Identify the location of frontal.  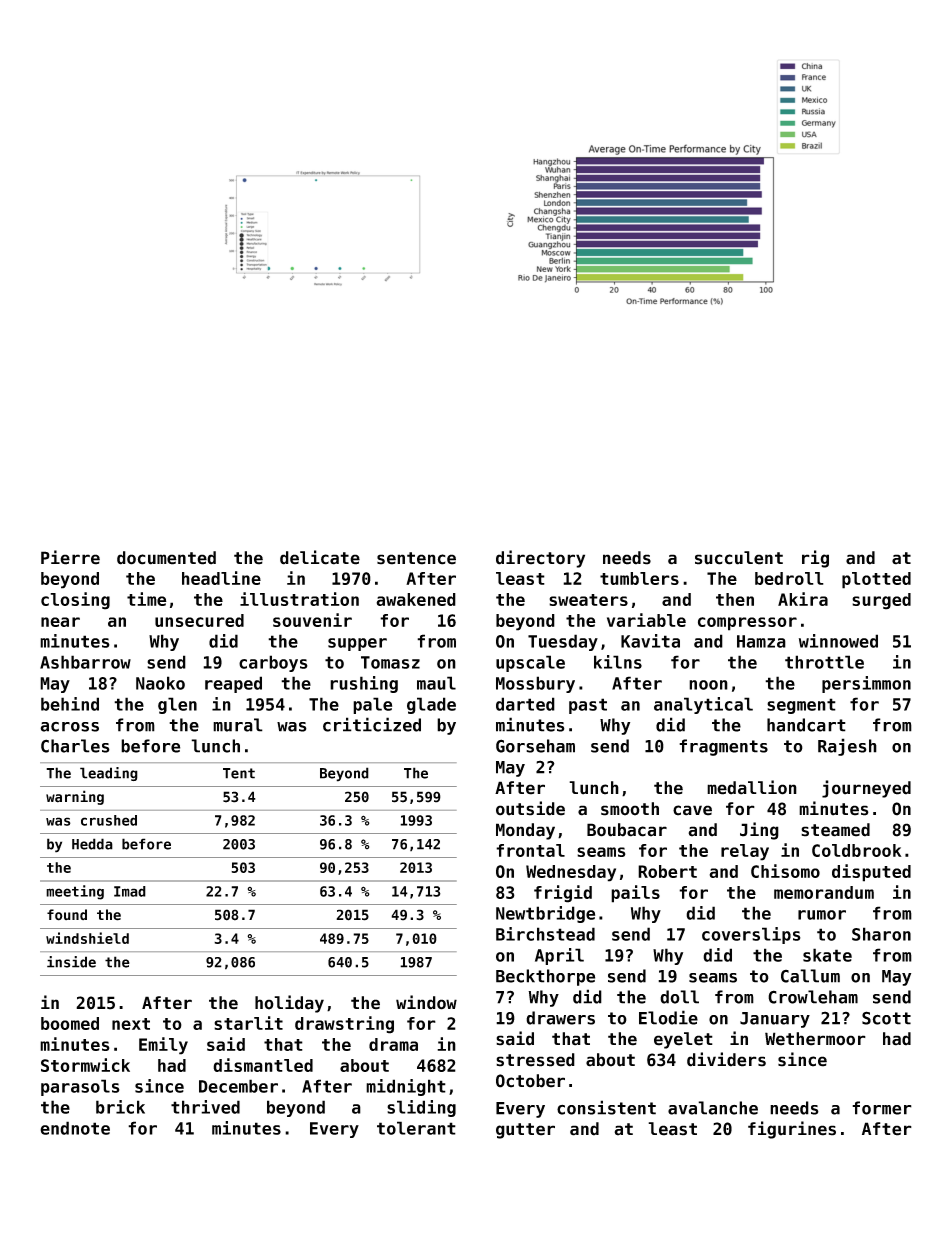
(530, 850).
